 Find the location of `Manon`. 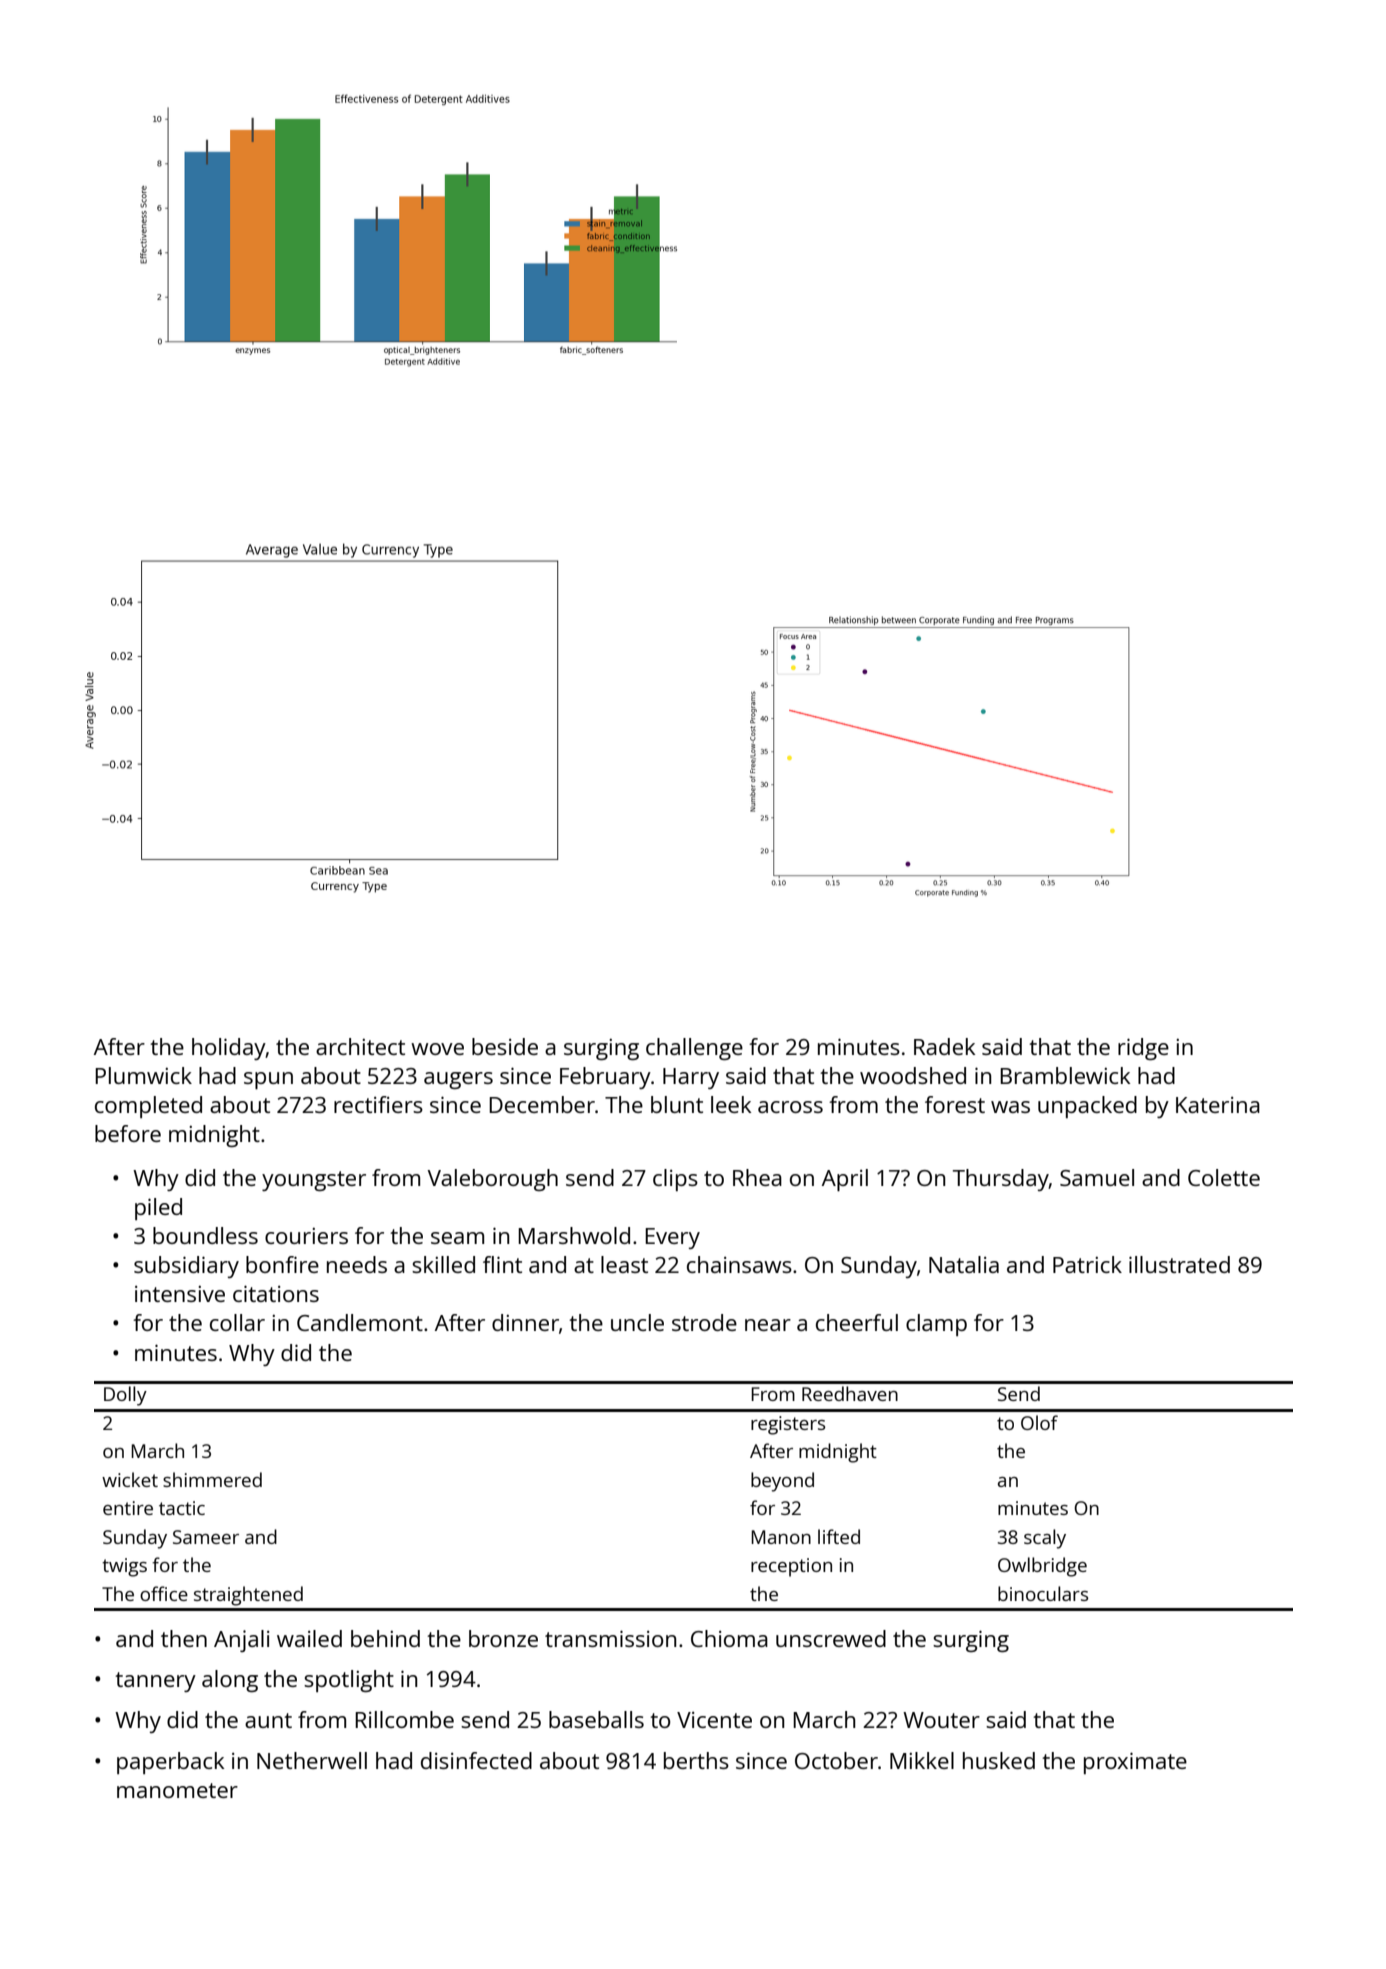

Manon is located at coordinates (781, 1537).
